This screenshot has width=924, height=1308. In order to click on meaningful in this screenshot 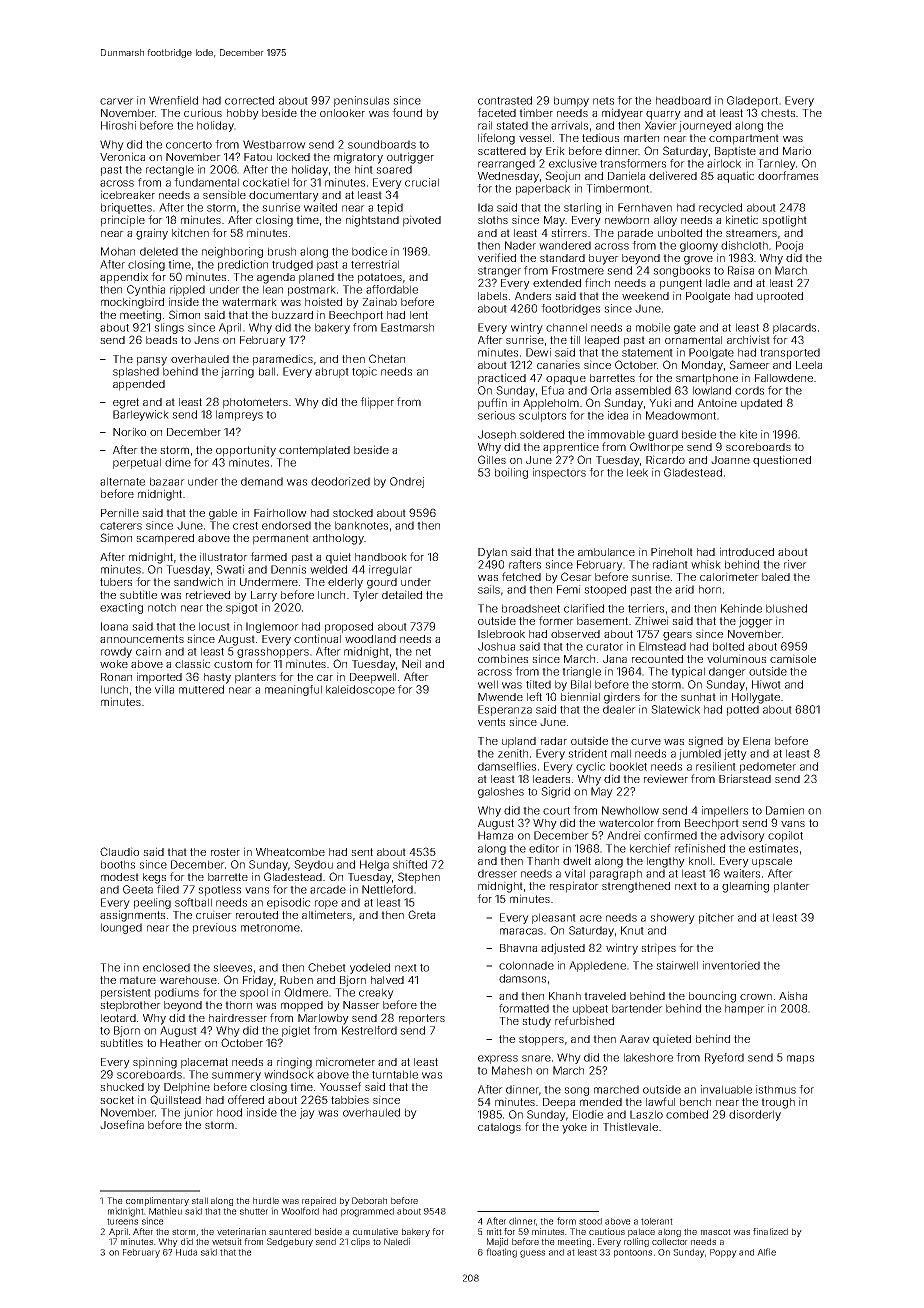, I will do `click(293, 690)`.
